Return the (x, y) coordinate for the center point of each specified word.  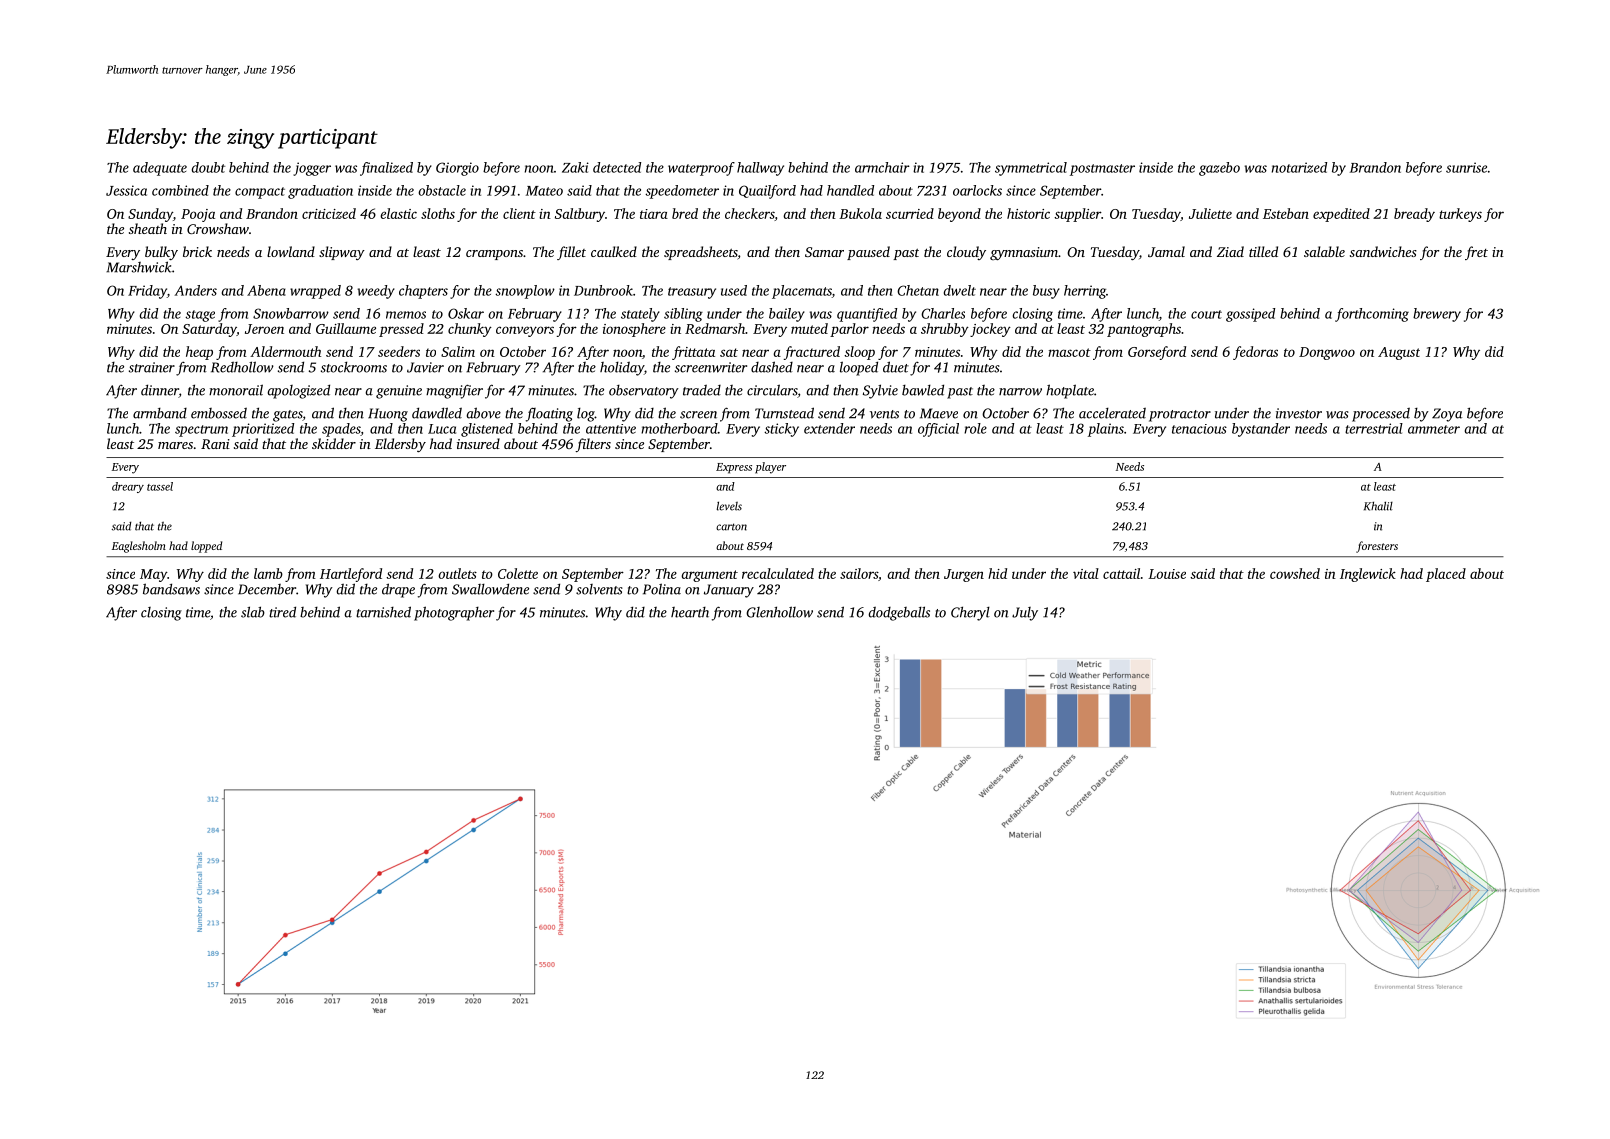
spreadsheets (701, 253)
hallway (760, 169)
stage (200, 316)
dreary (128, 487)
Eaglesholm (139, 547)
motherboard (679, 428)
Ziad (1230, 251)
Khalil (1378, 506)
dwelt (960, 290)
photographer (454, 613)
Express (734, 468)
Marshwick (139, 267)
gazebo (1219, 169)
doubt (208, 167)
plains (1106, 430)
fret (1476, 253)
